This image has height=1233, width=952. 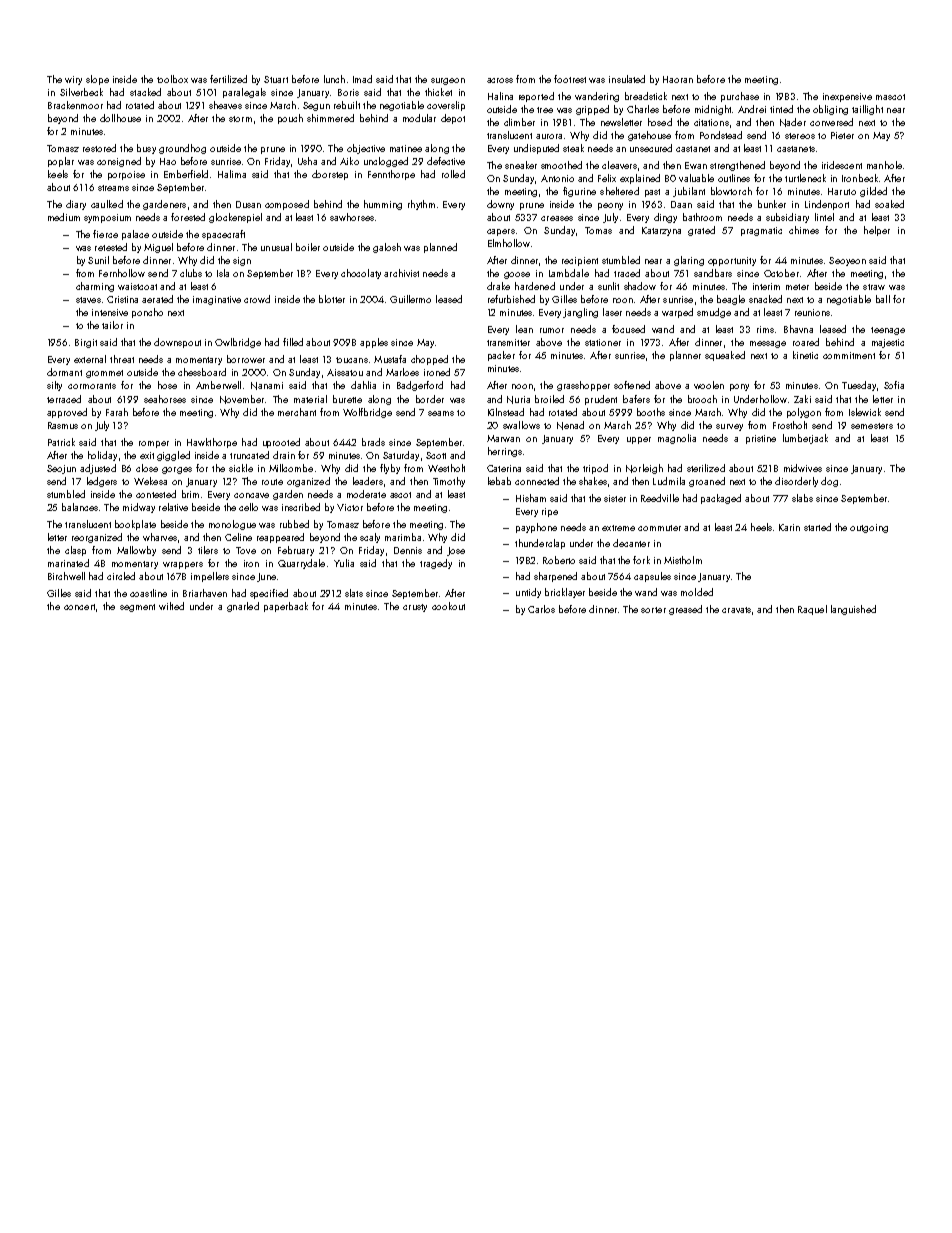 What do you see at coordinates (812, 610) in the image?
I see `Raquel` at bounding box center [812, 610].
